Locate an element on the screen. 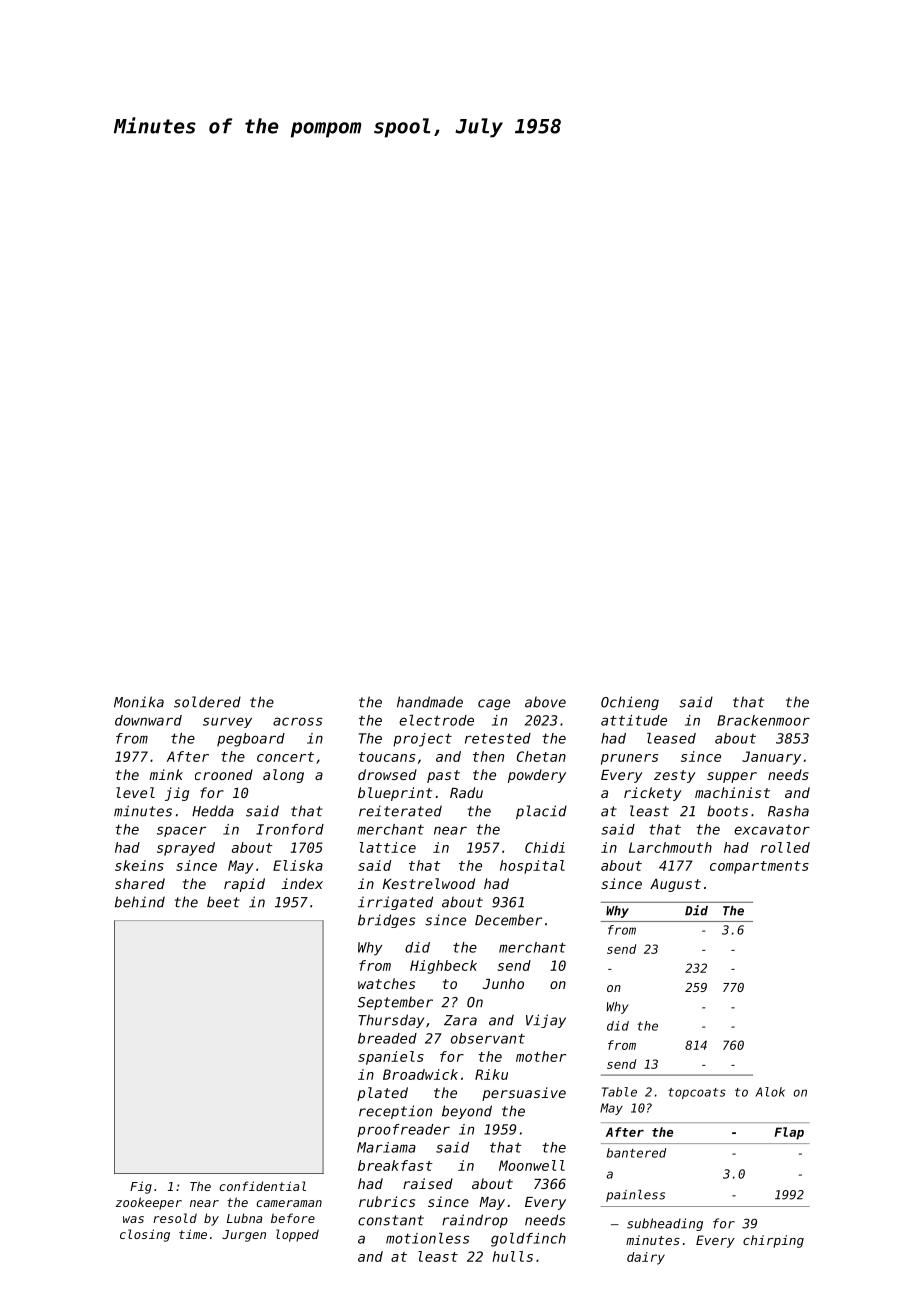  zookeeper is located at coordinates (149, 1203).
